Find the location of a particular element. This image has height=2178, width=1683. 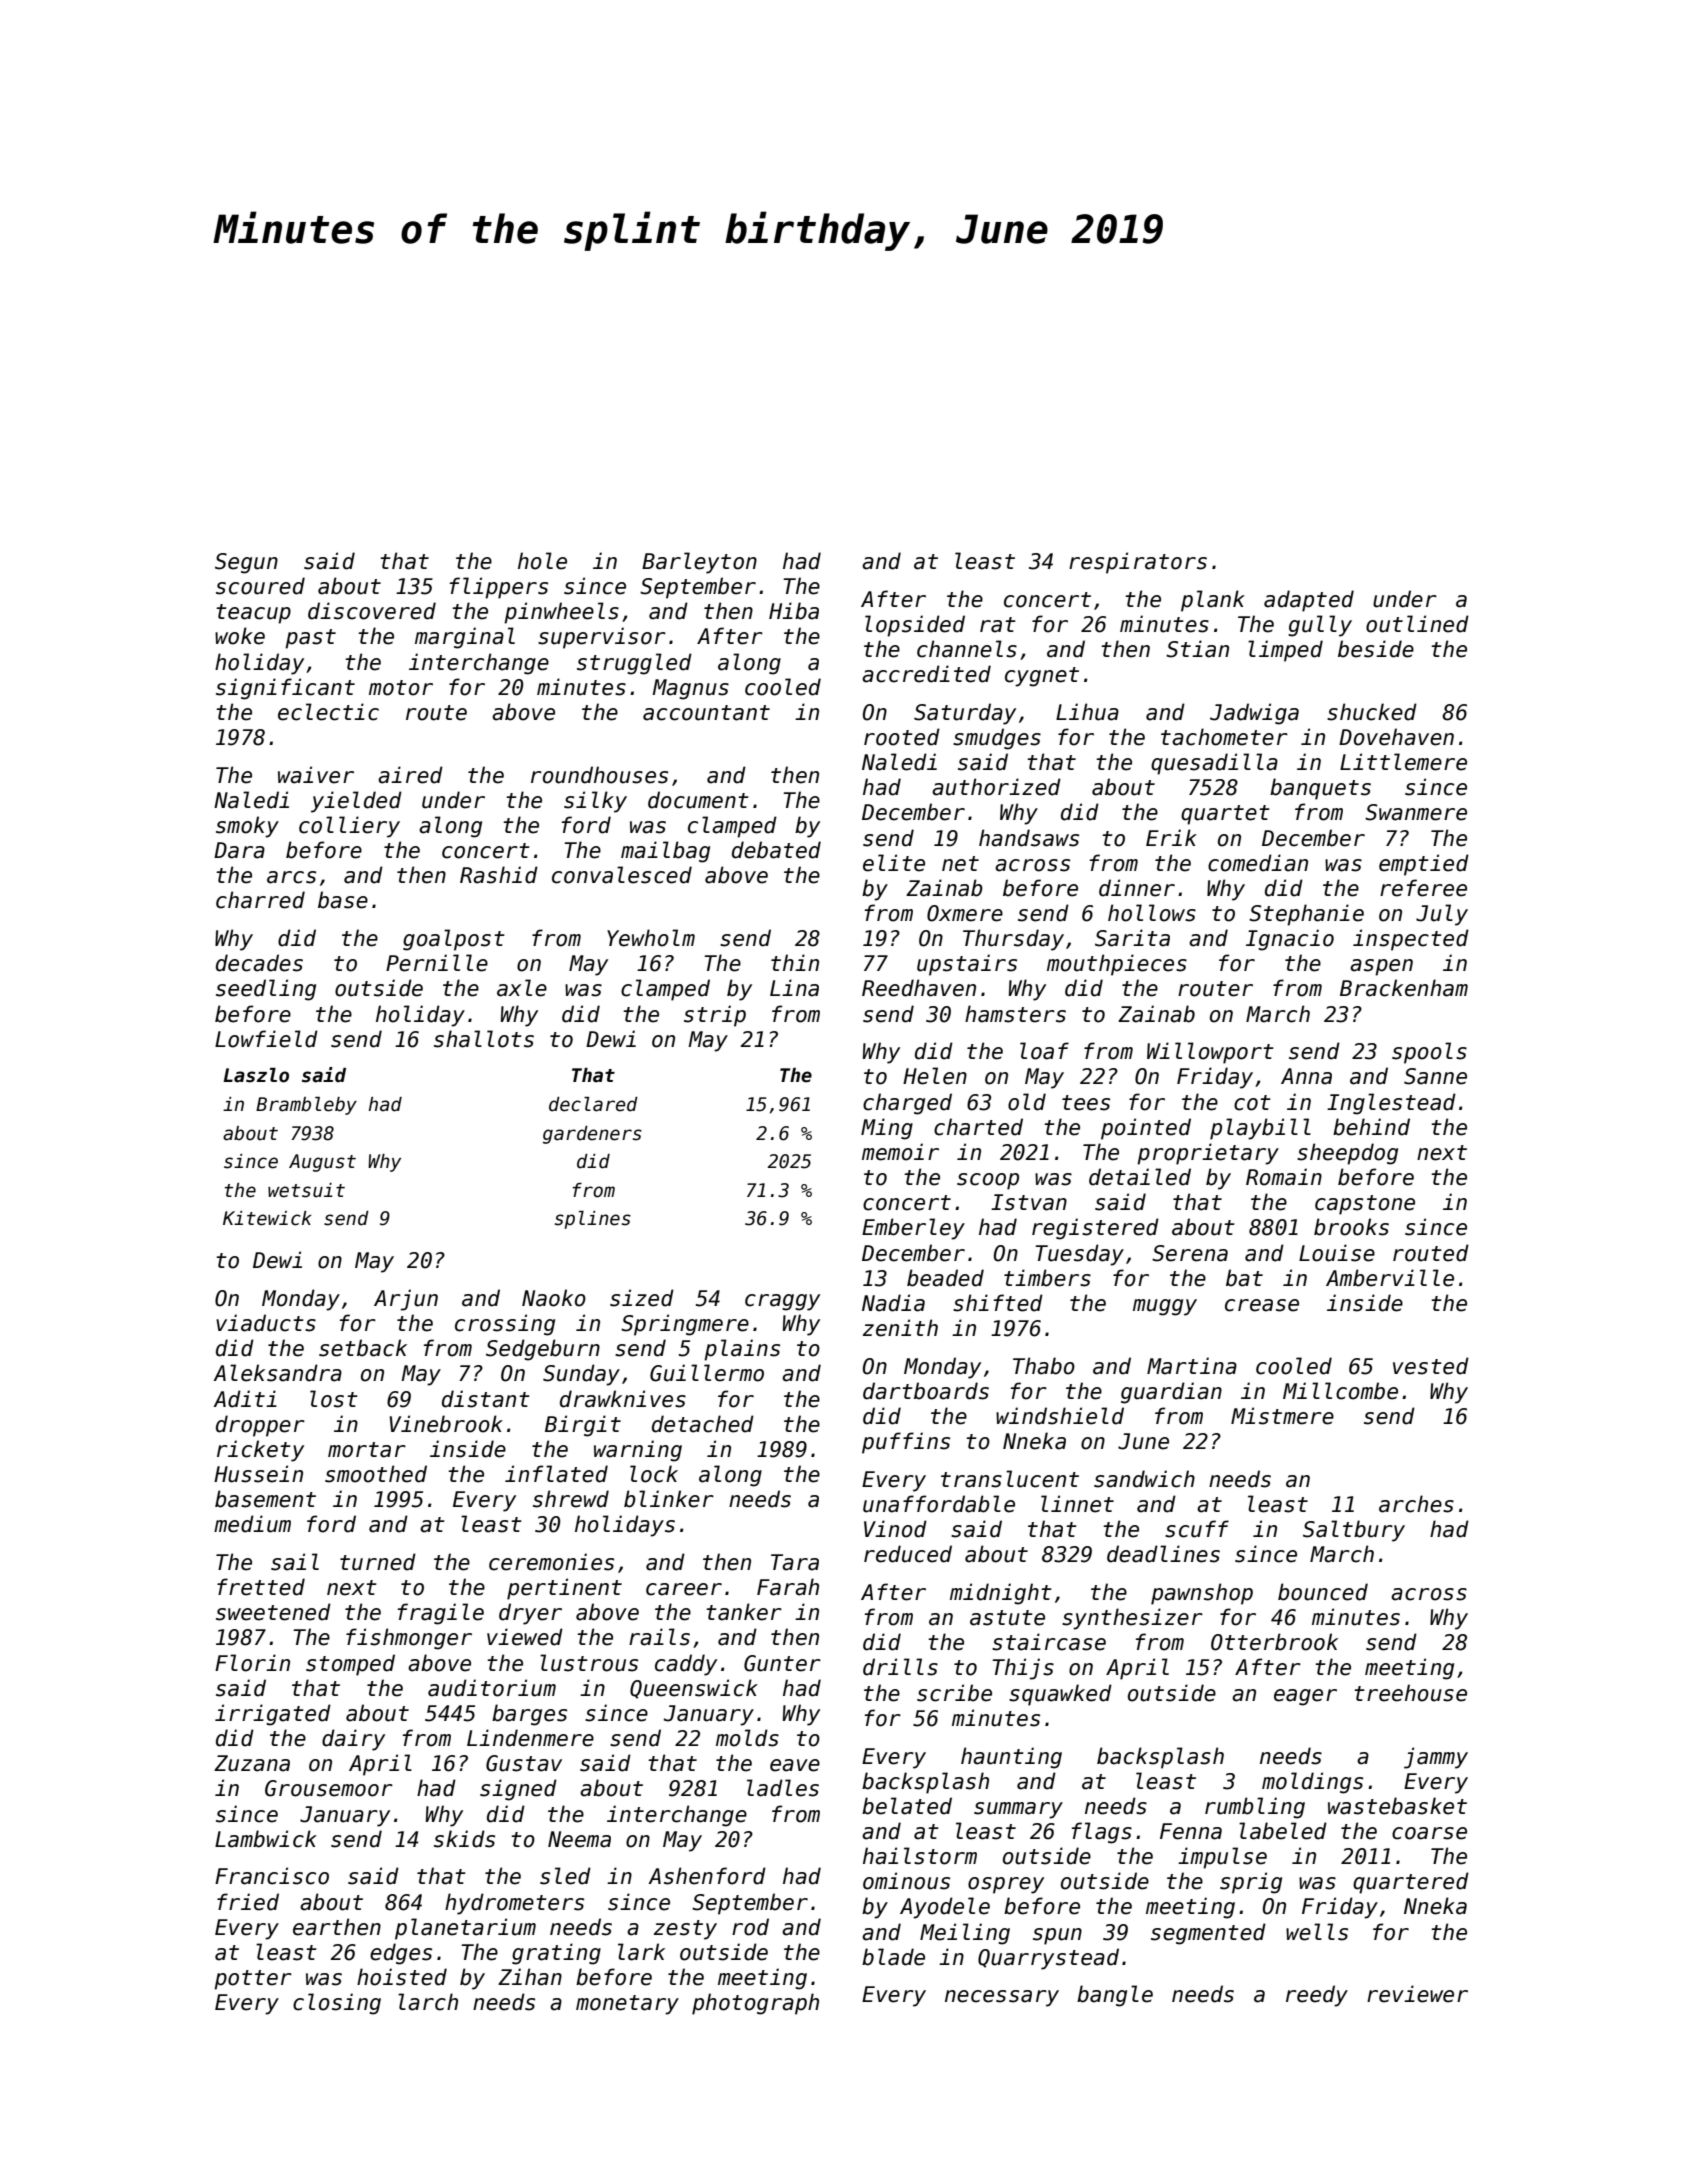

larch is located at coordinates (428, 2002).
